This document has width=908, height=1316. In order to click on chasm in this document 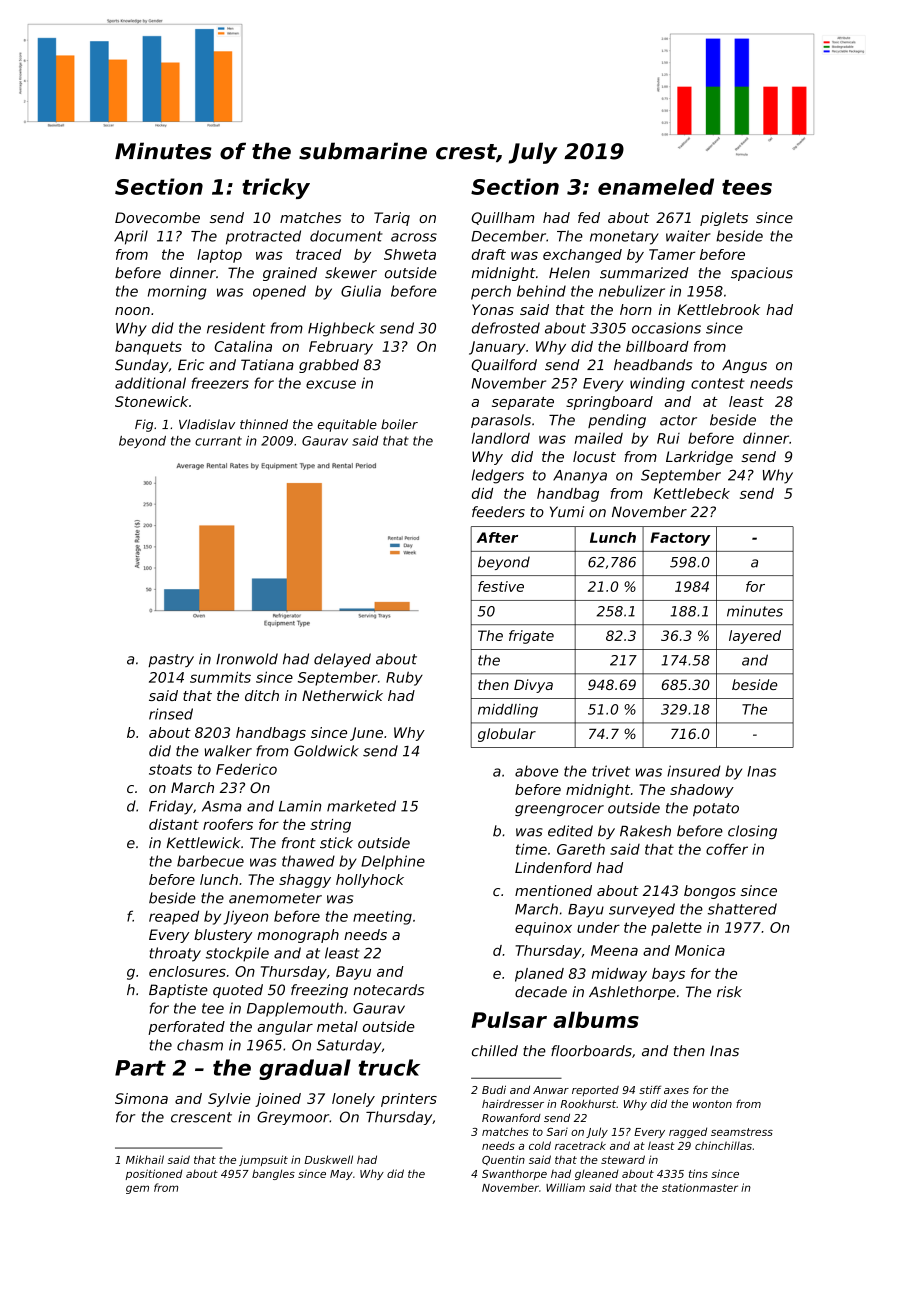, I will do `click(200, 1045)`.
